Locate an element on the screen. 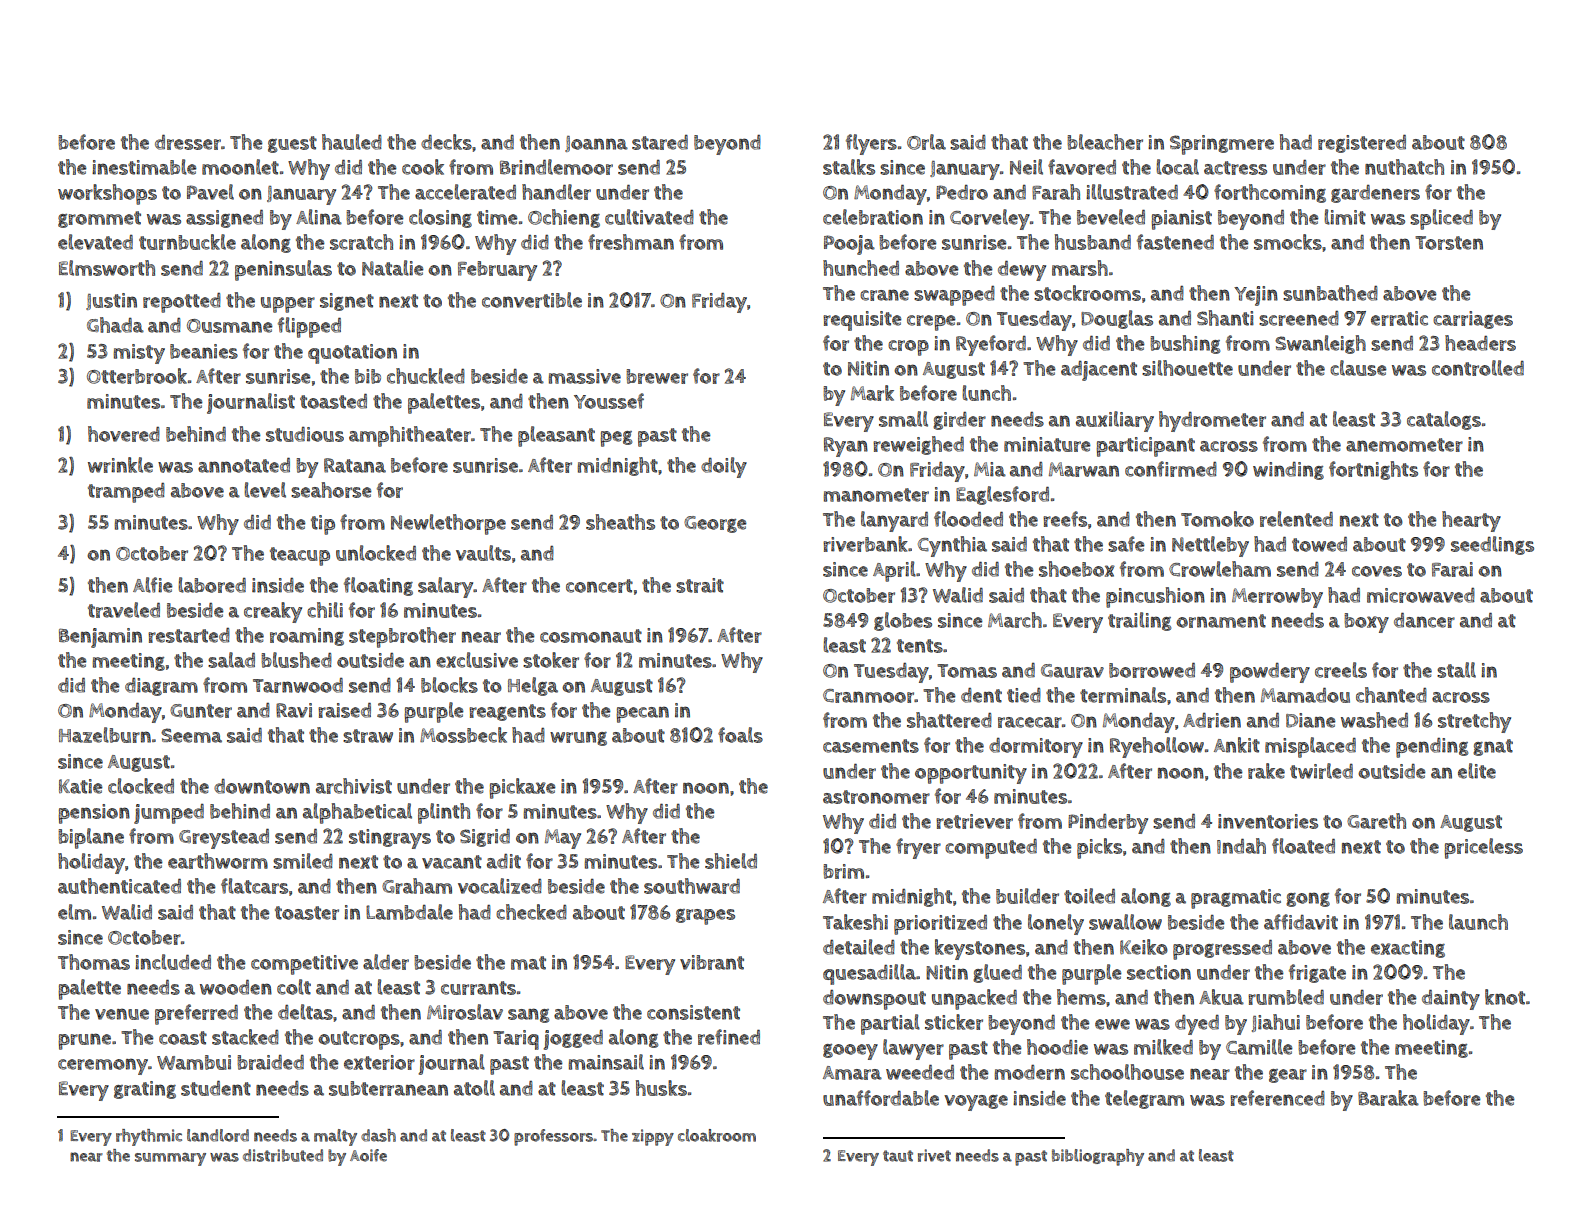 The image size is (1593, 1231). catalogs is located at coordinates (1444, 420).
